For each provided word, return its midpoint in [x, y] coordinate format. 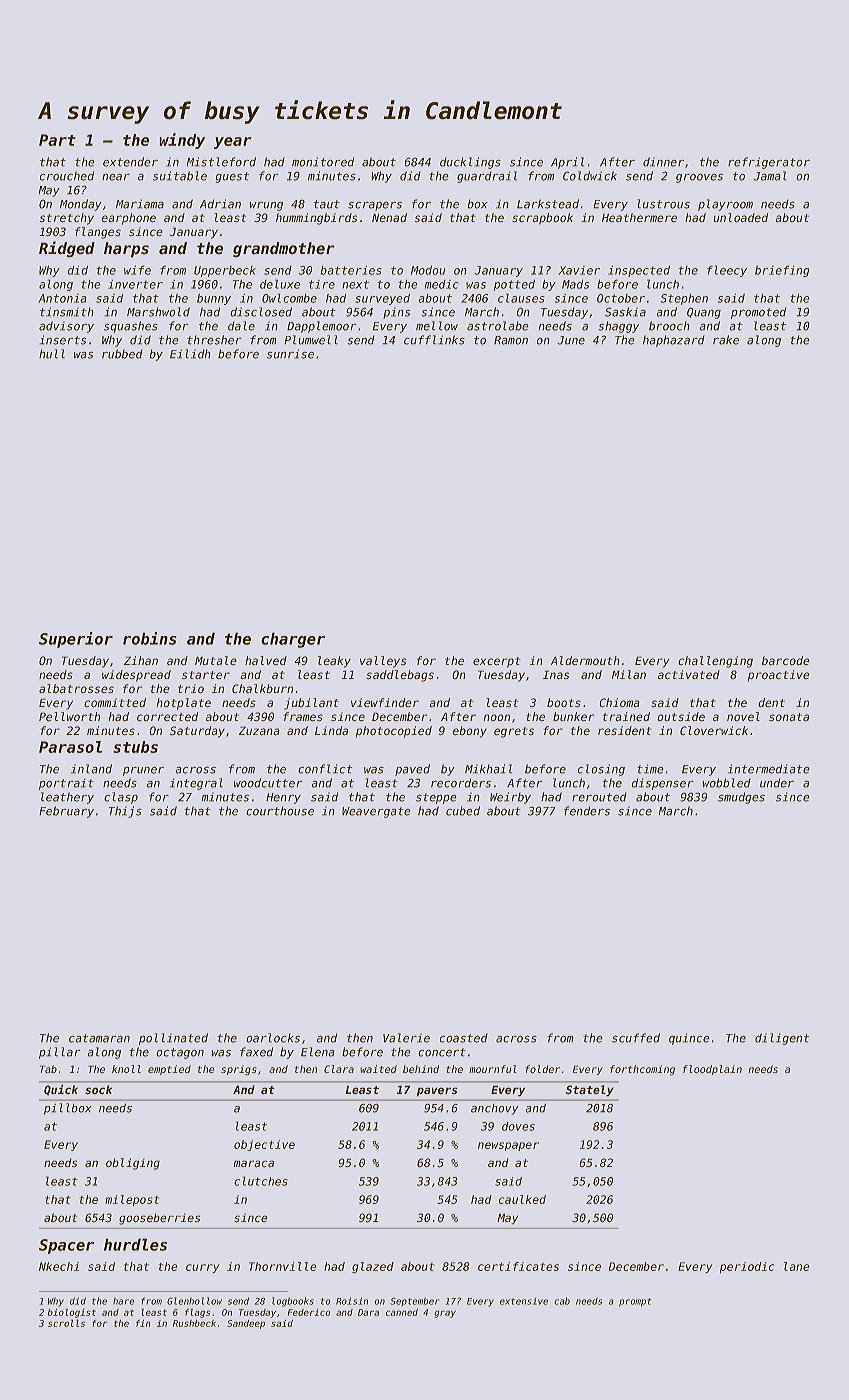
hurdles [135, 1244]
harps [126, 250]
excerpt [497, 662]
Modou [428, 270]
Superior [76, 640]
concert [442, 1052]
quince [689, 1039]
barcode [786, 661]
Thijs [125, 812]
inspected [639, 271]
